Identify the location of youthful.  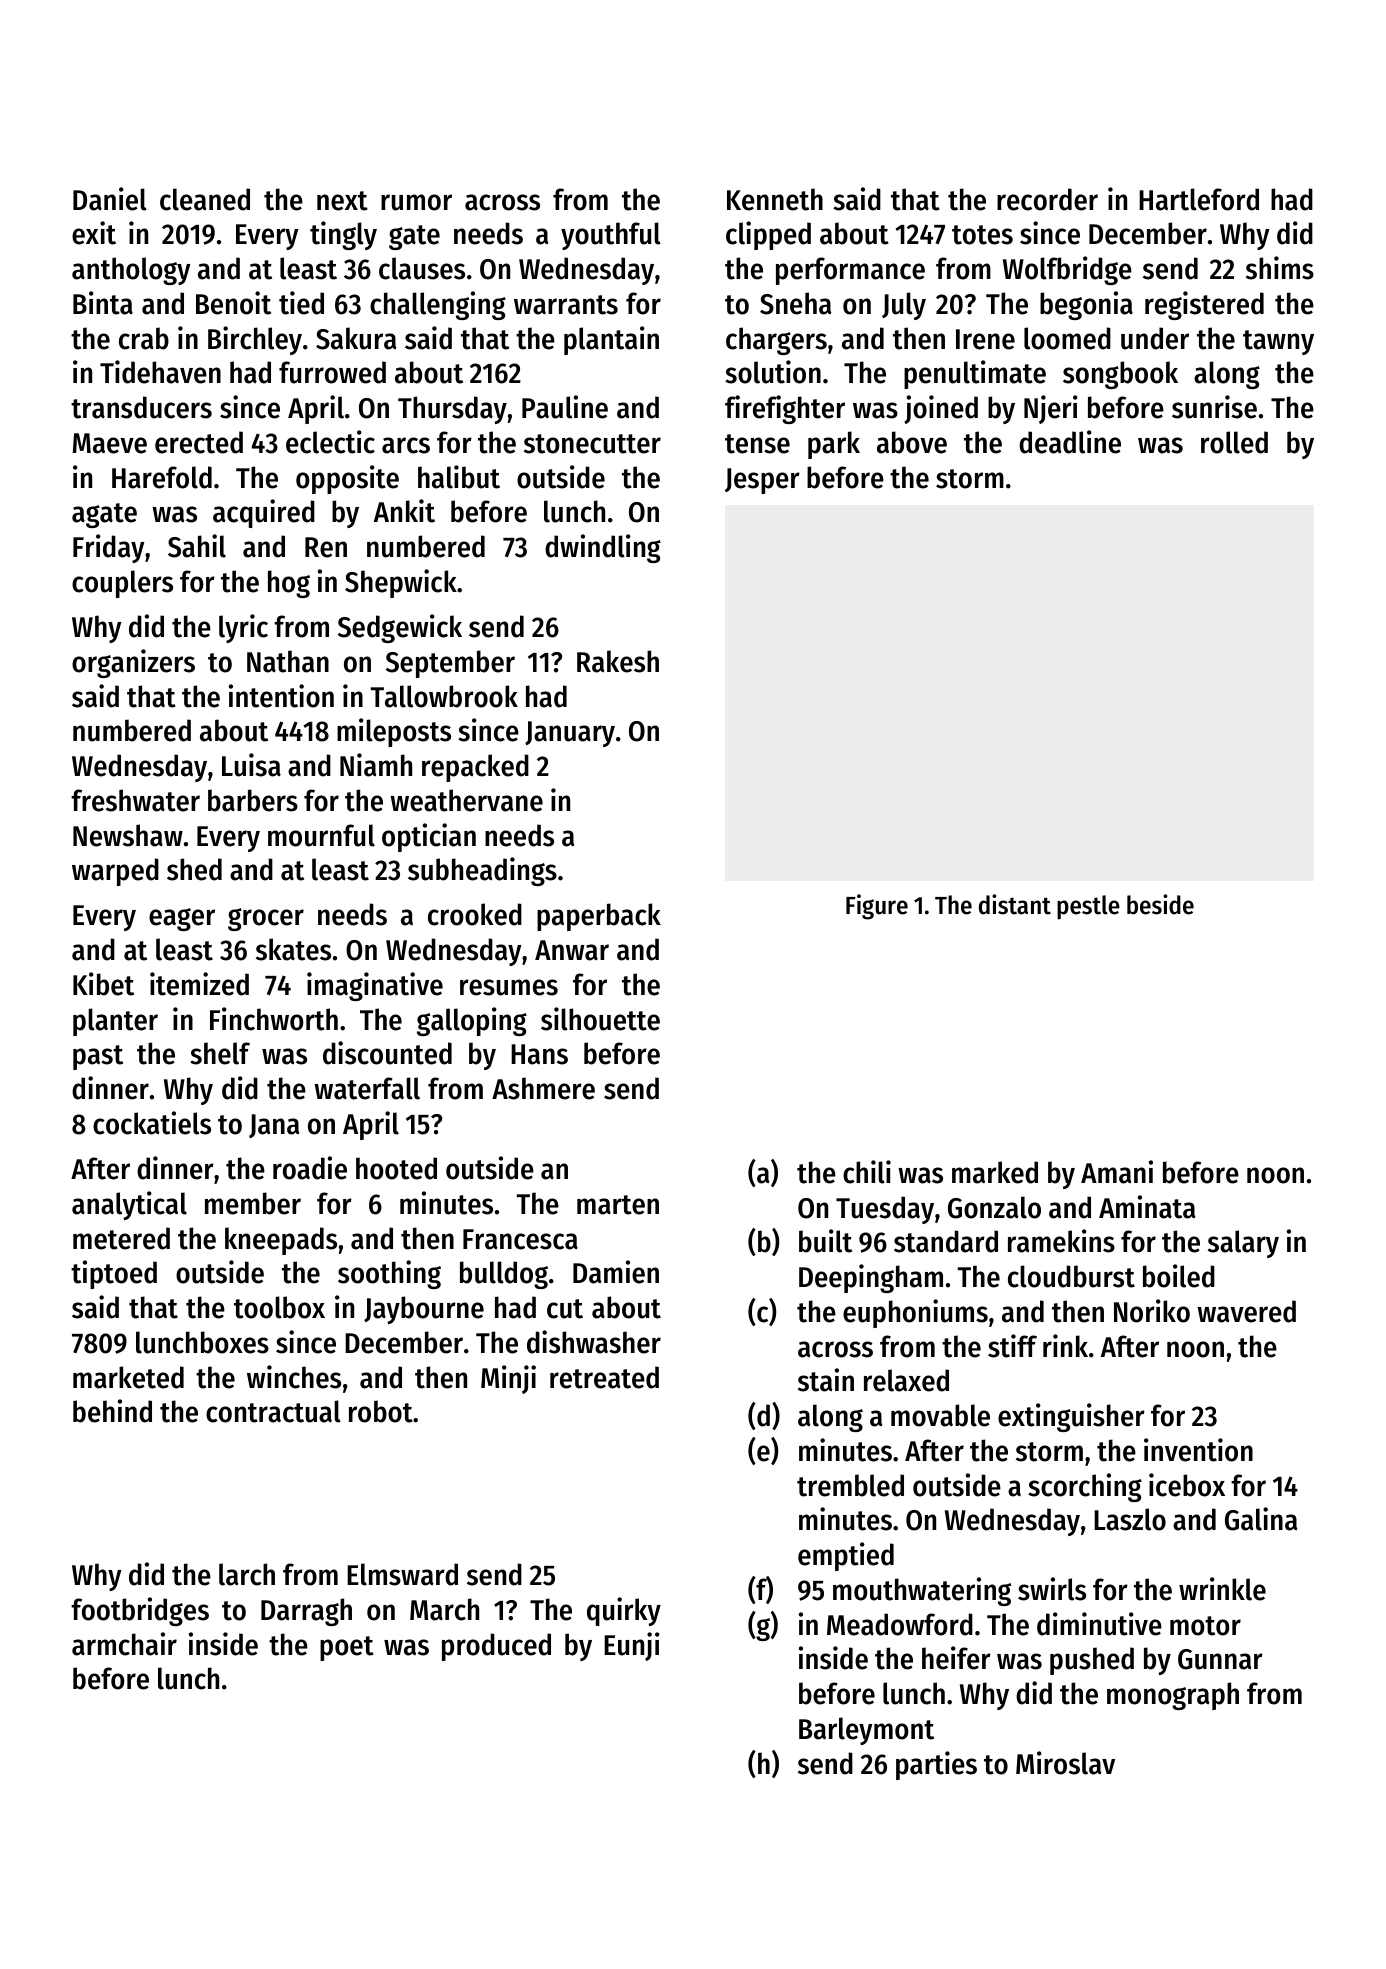
(611, 236).
